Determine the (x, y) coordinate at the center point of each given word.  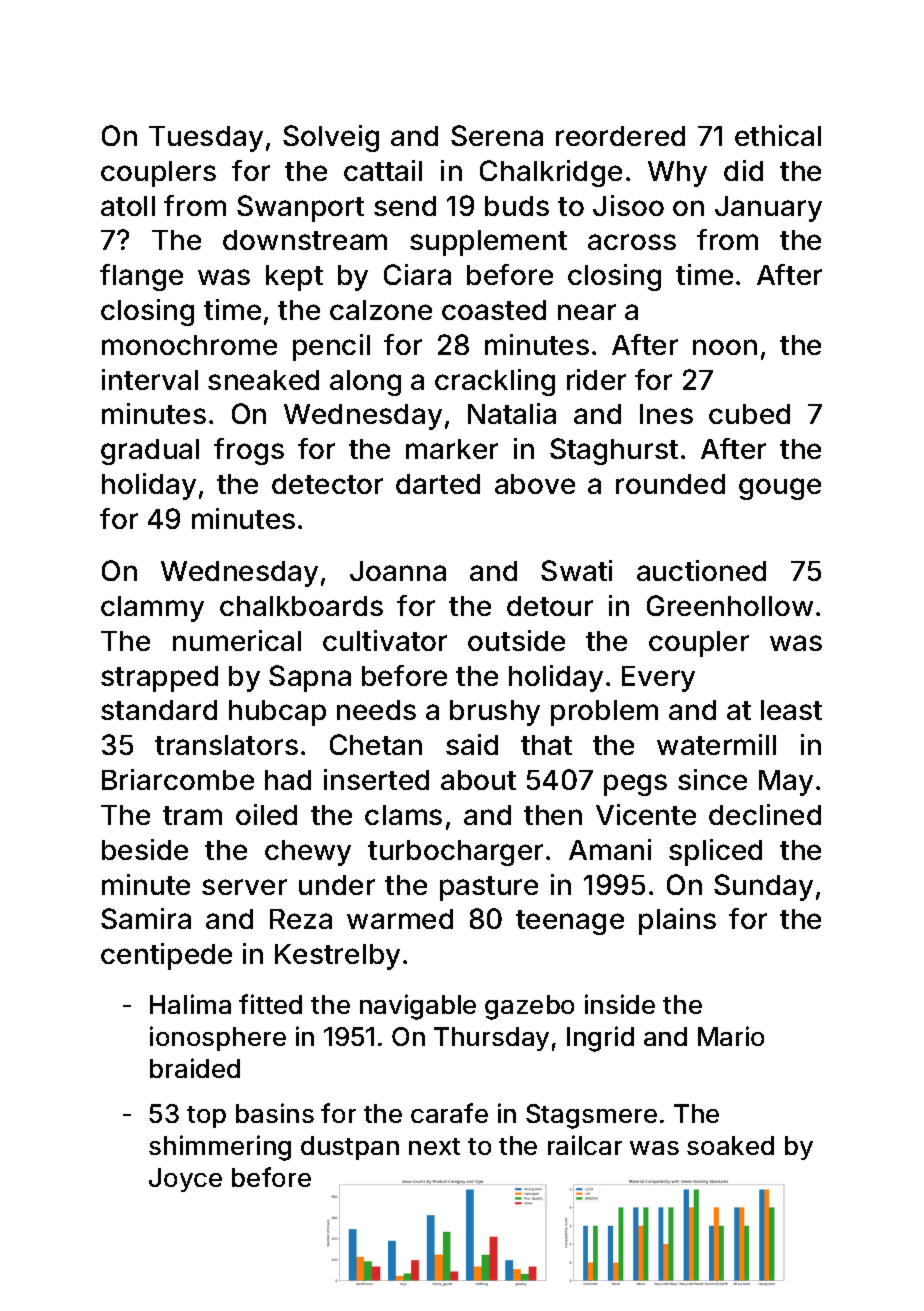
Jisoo (628, 205)
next (434, 1146)
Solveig (331, 138)
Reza (301, 919)
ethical (778, 135)
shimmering (220, 1148)
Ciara (417, 274)
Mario (731, 1036)
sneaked (263, 380)
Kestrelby (337, 957)
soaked (730, 1145)
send (405, 206)
